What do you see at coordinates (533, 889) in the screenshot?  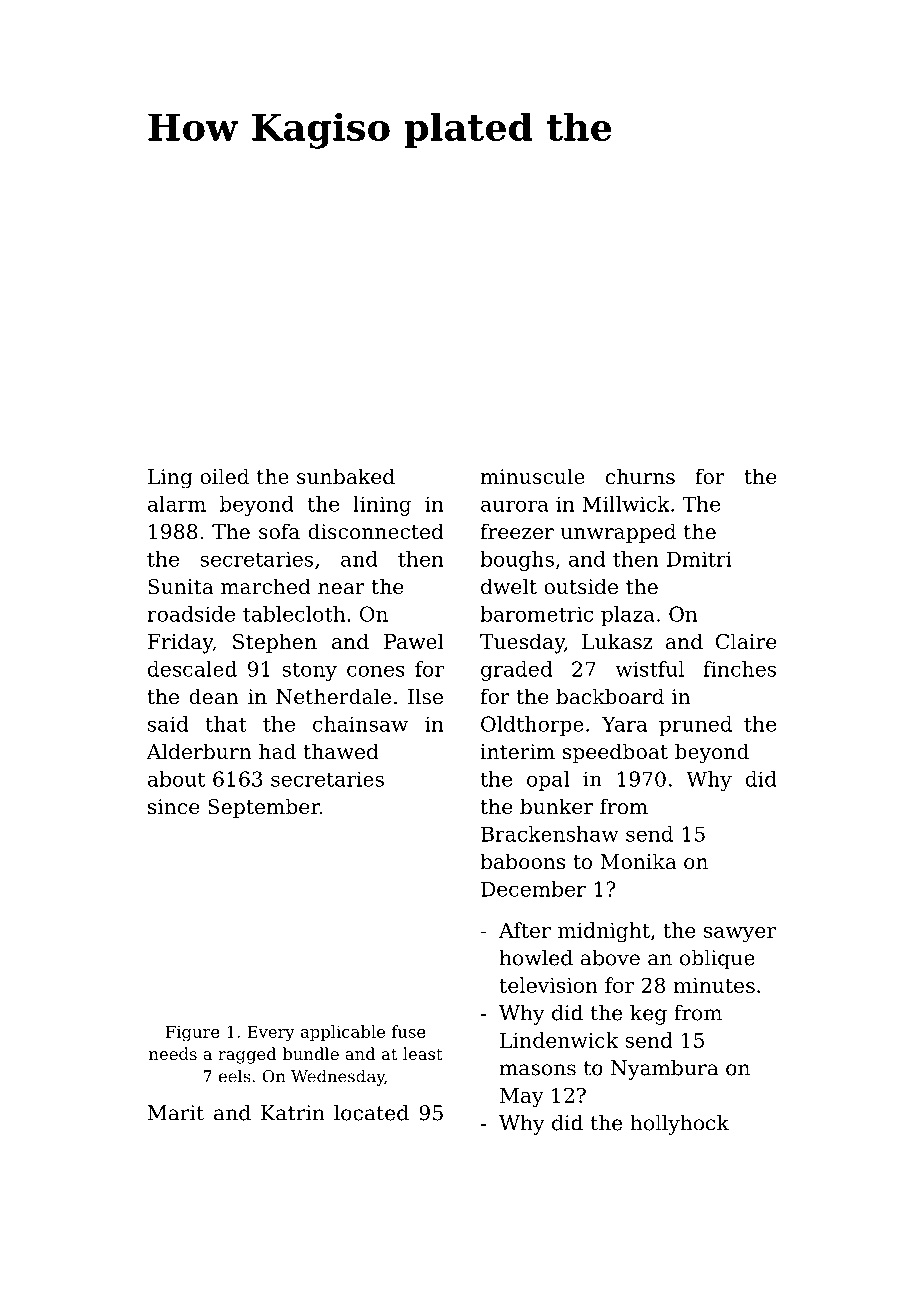 I see `December` at bounding box center [533, 889].
